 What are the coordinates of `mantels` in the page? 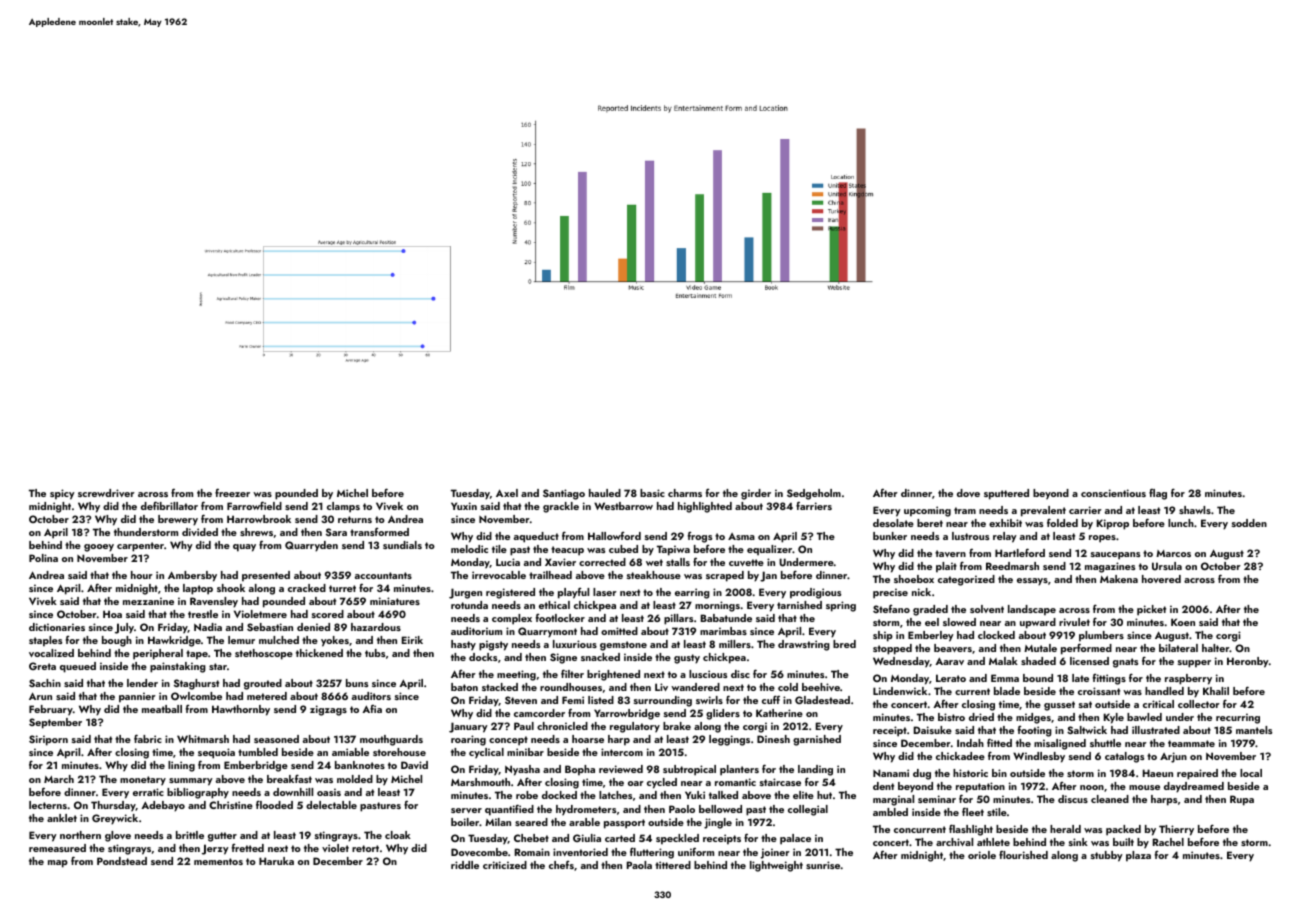 It's located at (1254, 730).
